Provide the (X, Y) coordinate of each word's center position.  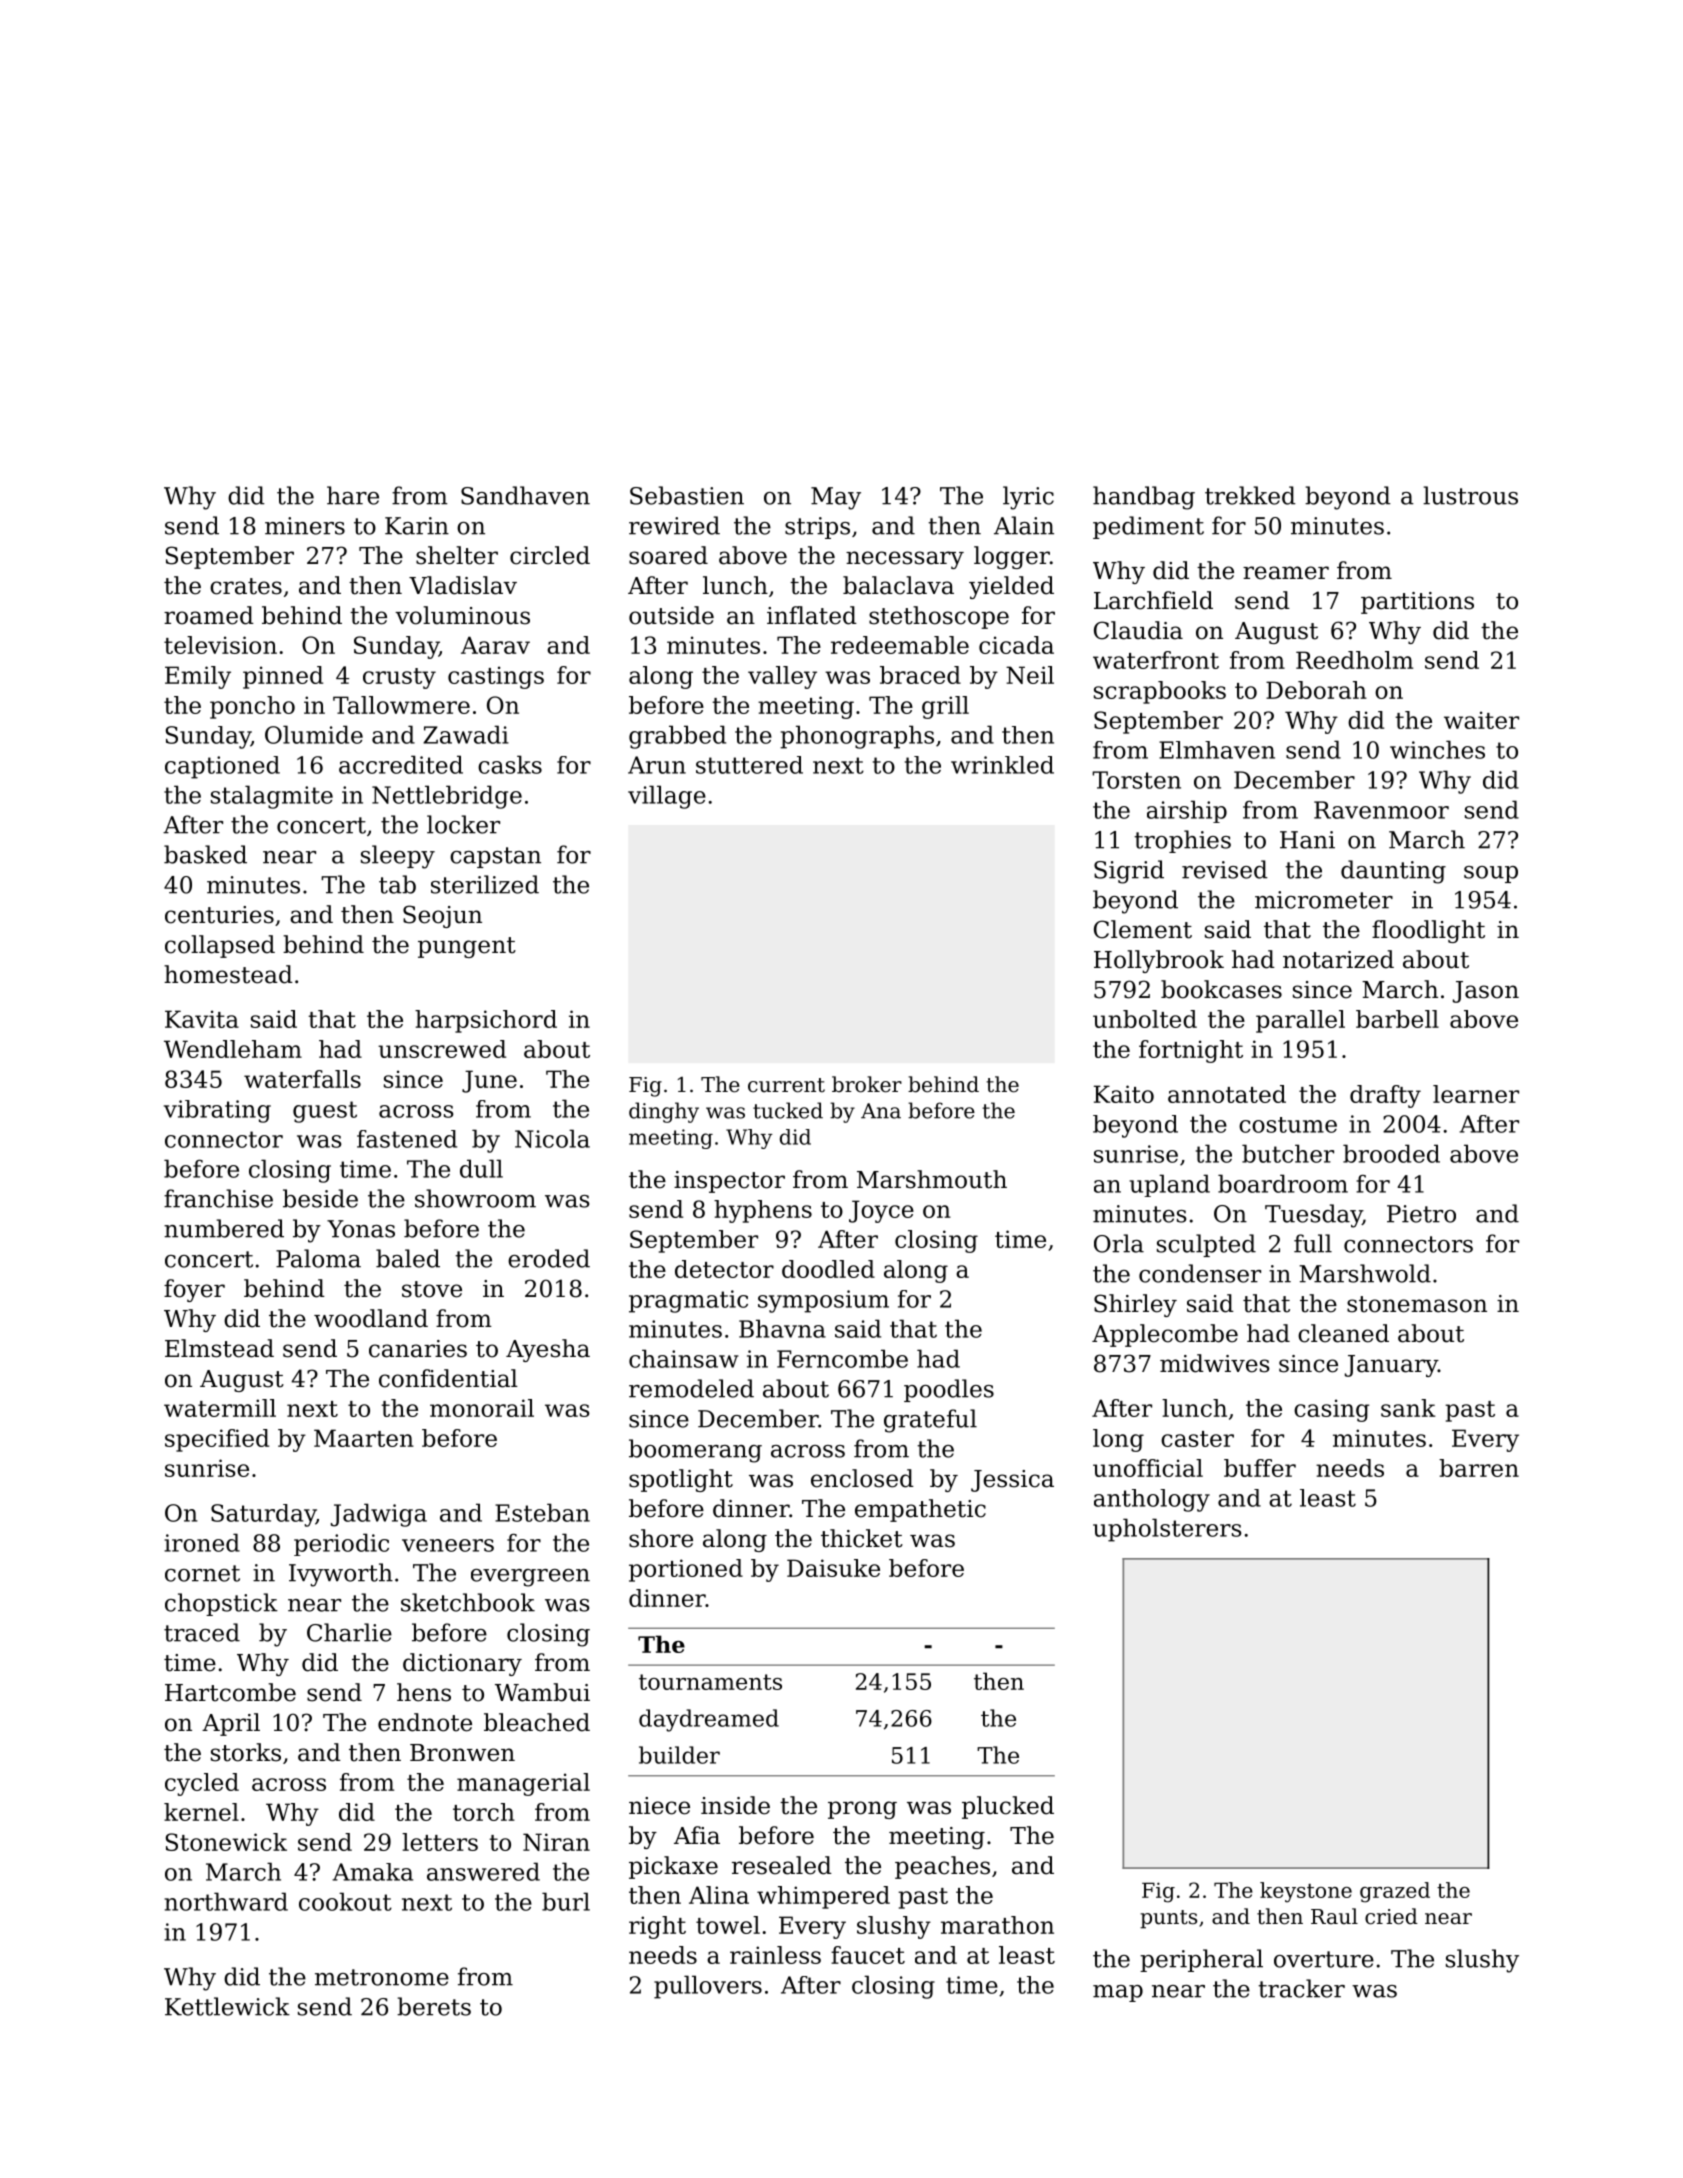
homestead (228, 974)
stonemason (1417, 1304)
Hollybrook (1159, 961)
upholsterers (1167, 1530)
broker (867, 1084)
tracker (1301, 1988)
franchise (218, 1198)
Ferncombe (842, 1358)
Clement (1143, 929)
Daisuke (833, 1568)
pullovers (708, 1987)
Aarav (495, 645)
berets (434, 2006)
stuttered (749, 765)
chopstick (221, 1604)
